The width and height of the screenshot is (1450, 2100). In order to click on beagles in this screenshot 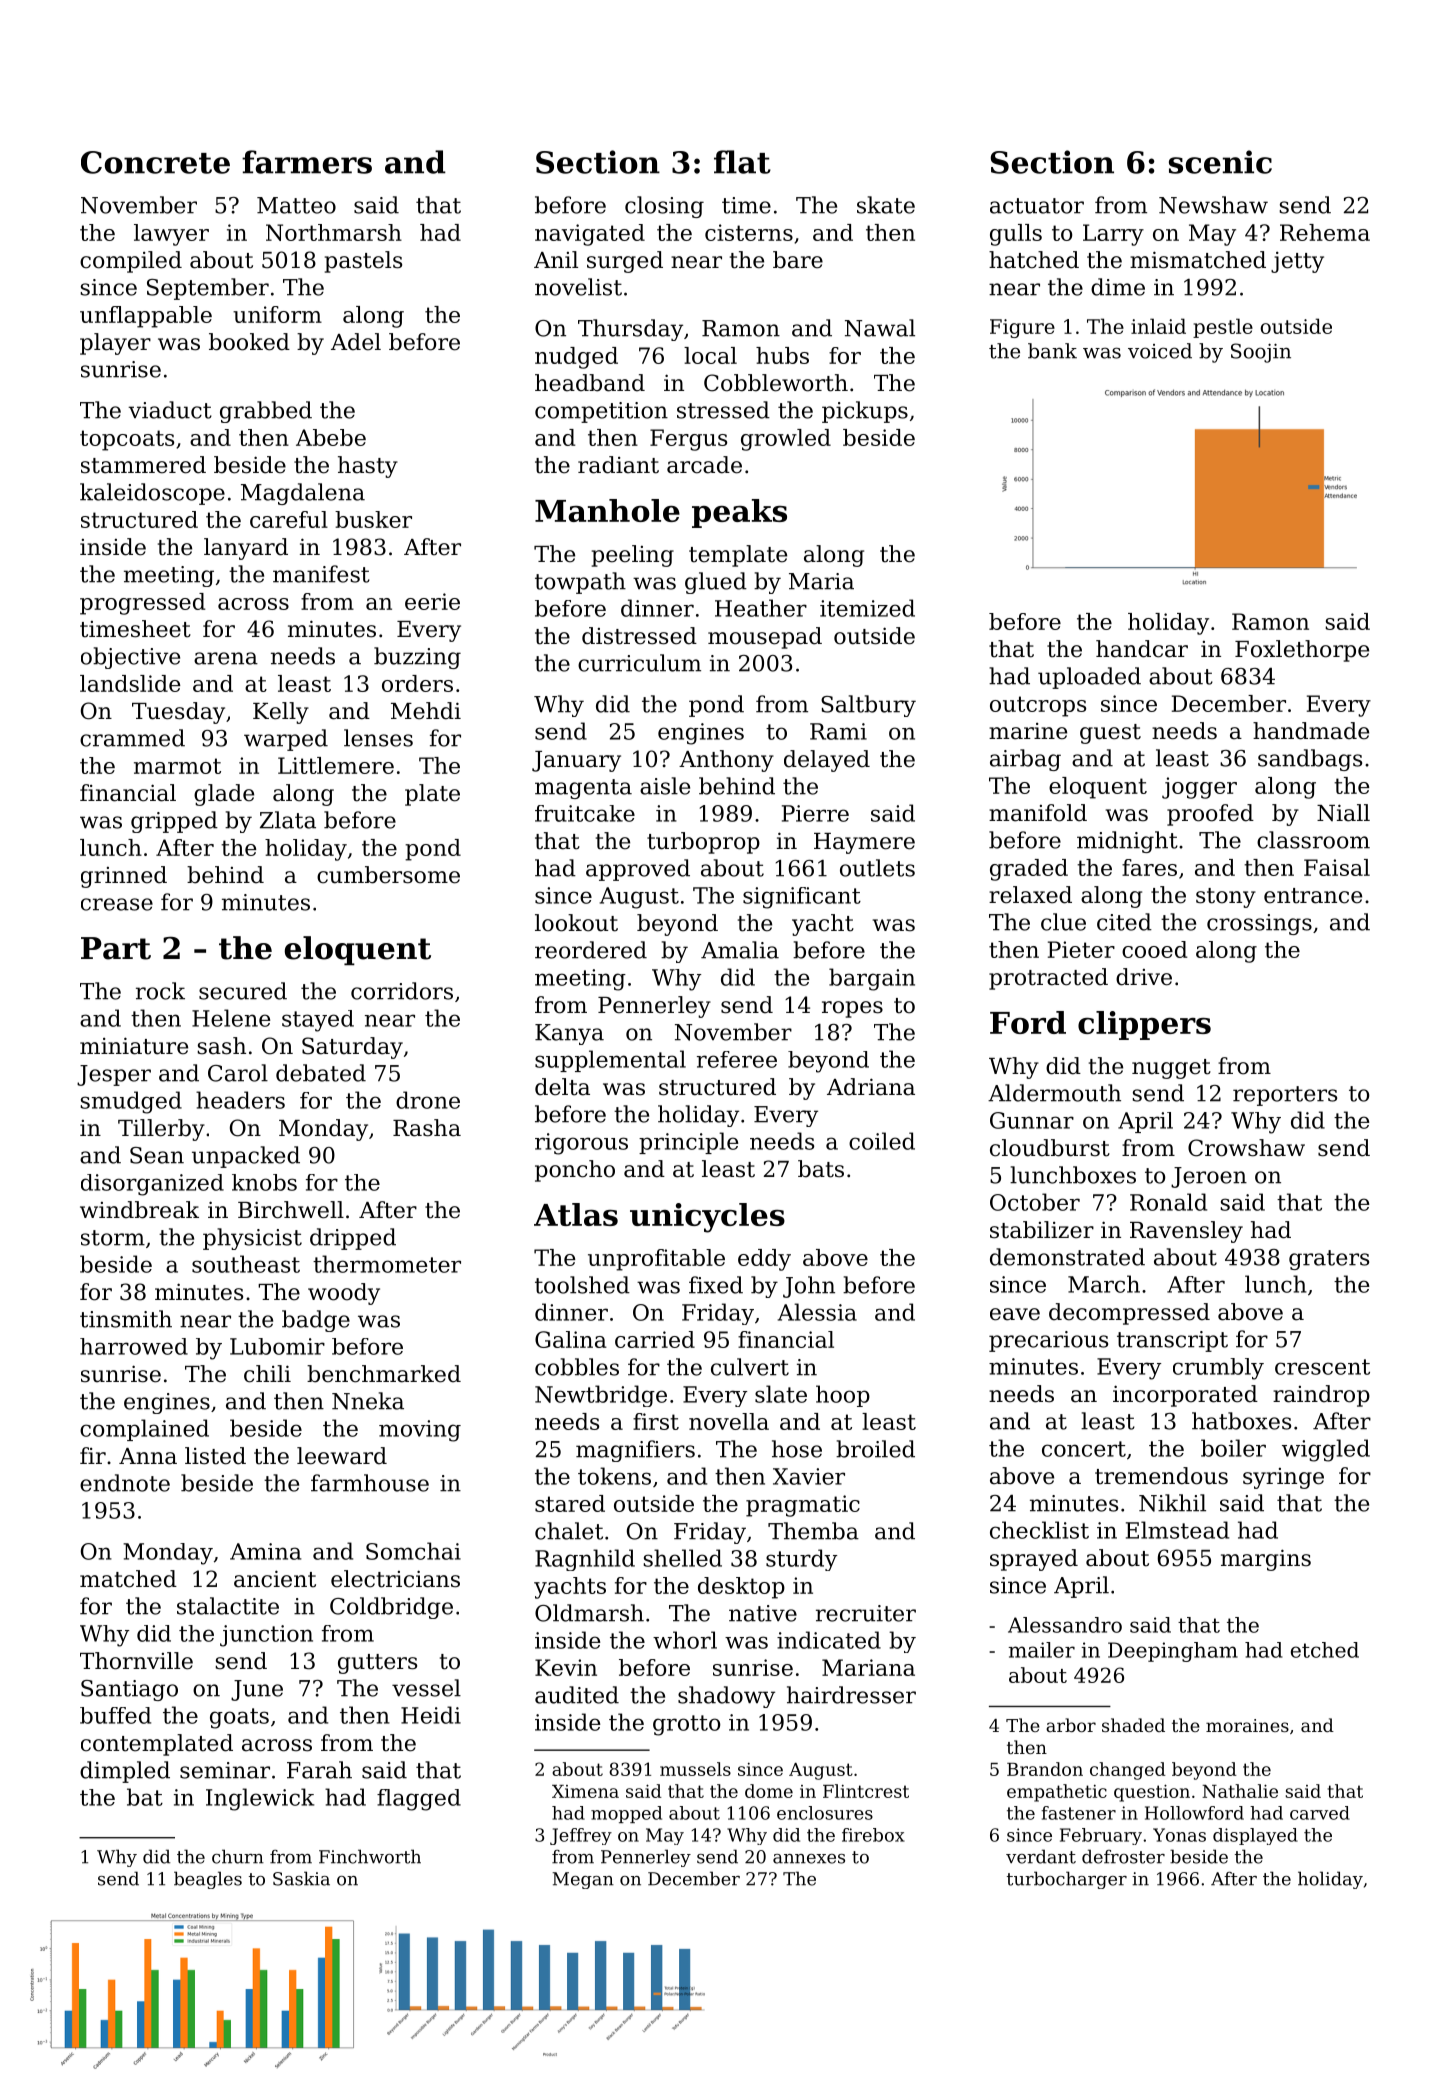, I will do `click(208, 1880)`.
